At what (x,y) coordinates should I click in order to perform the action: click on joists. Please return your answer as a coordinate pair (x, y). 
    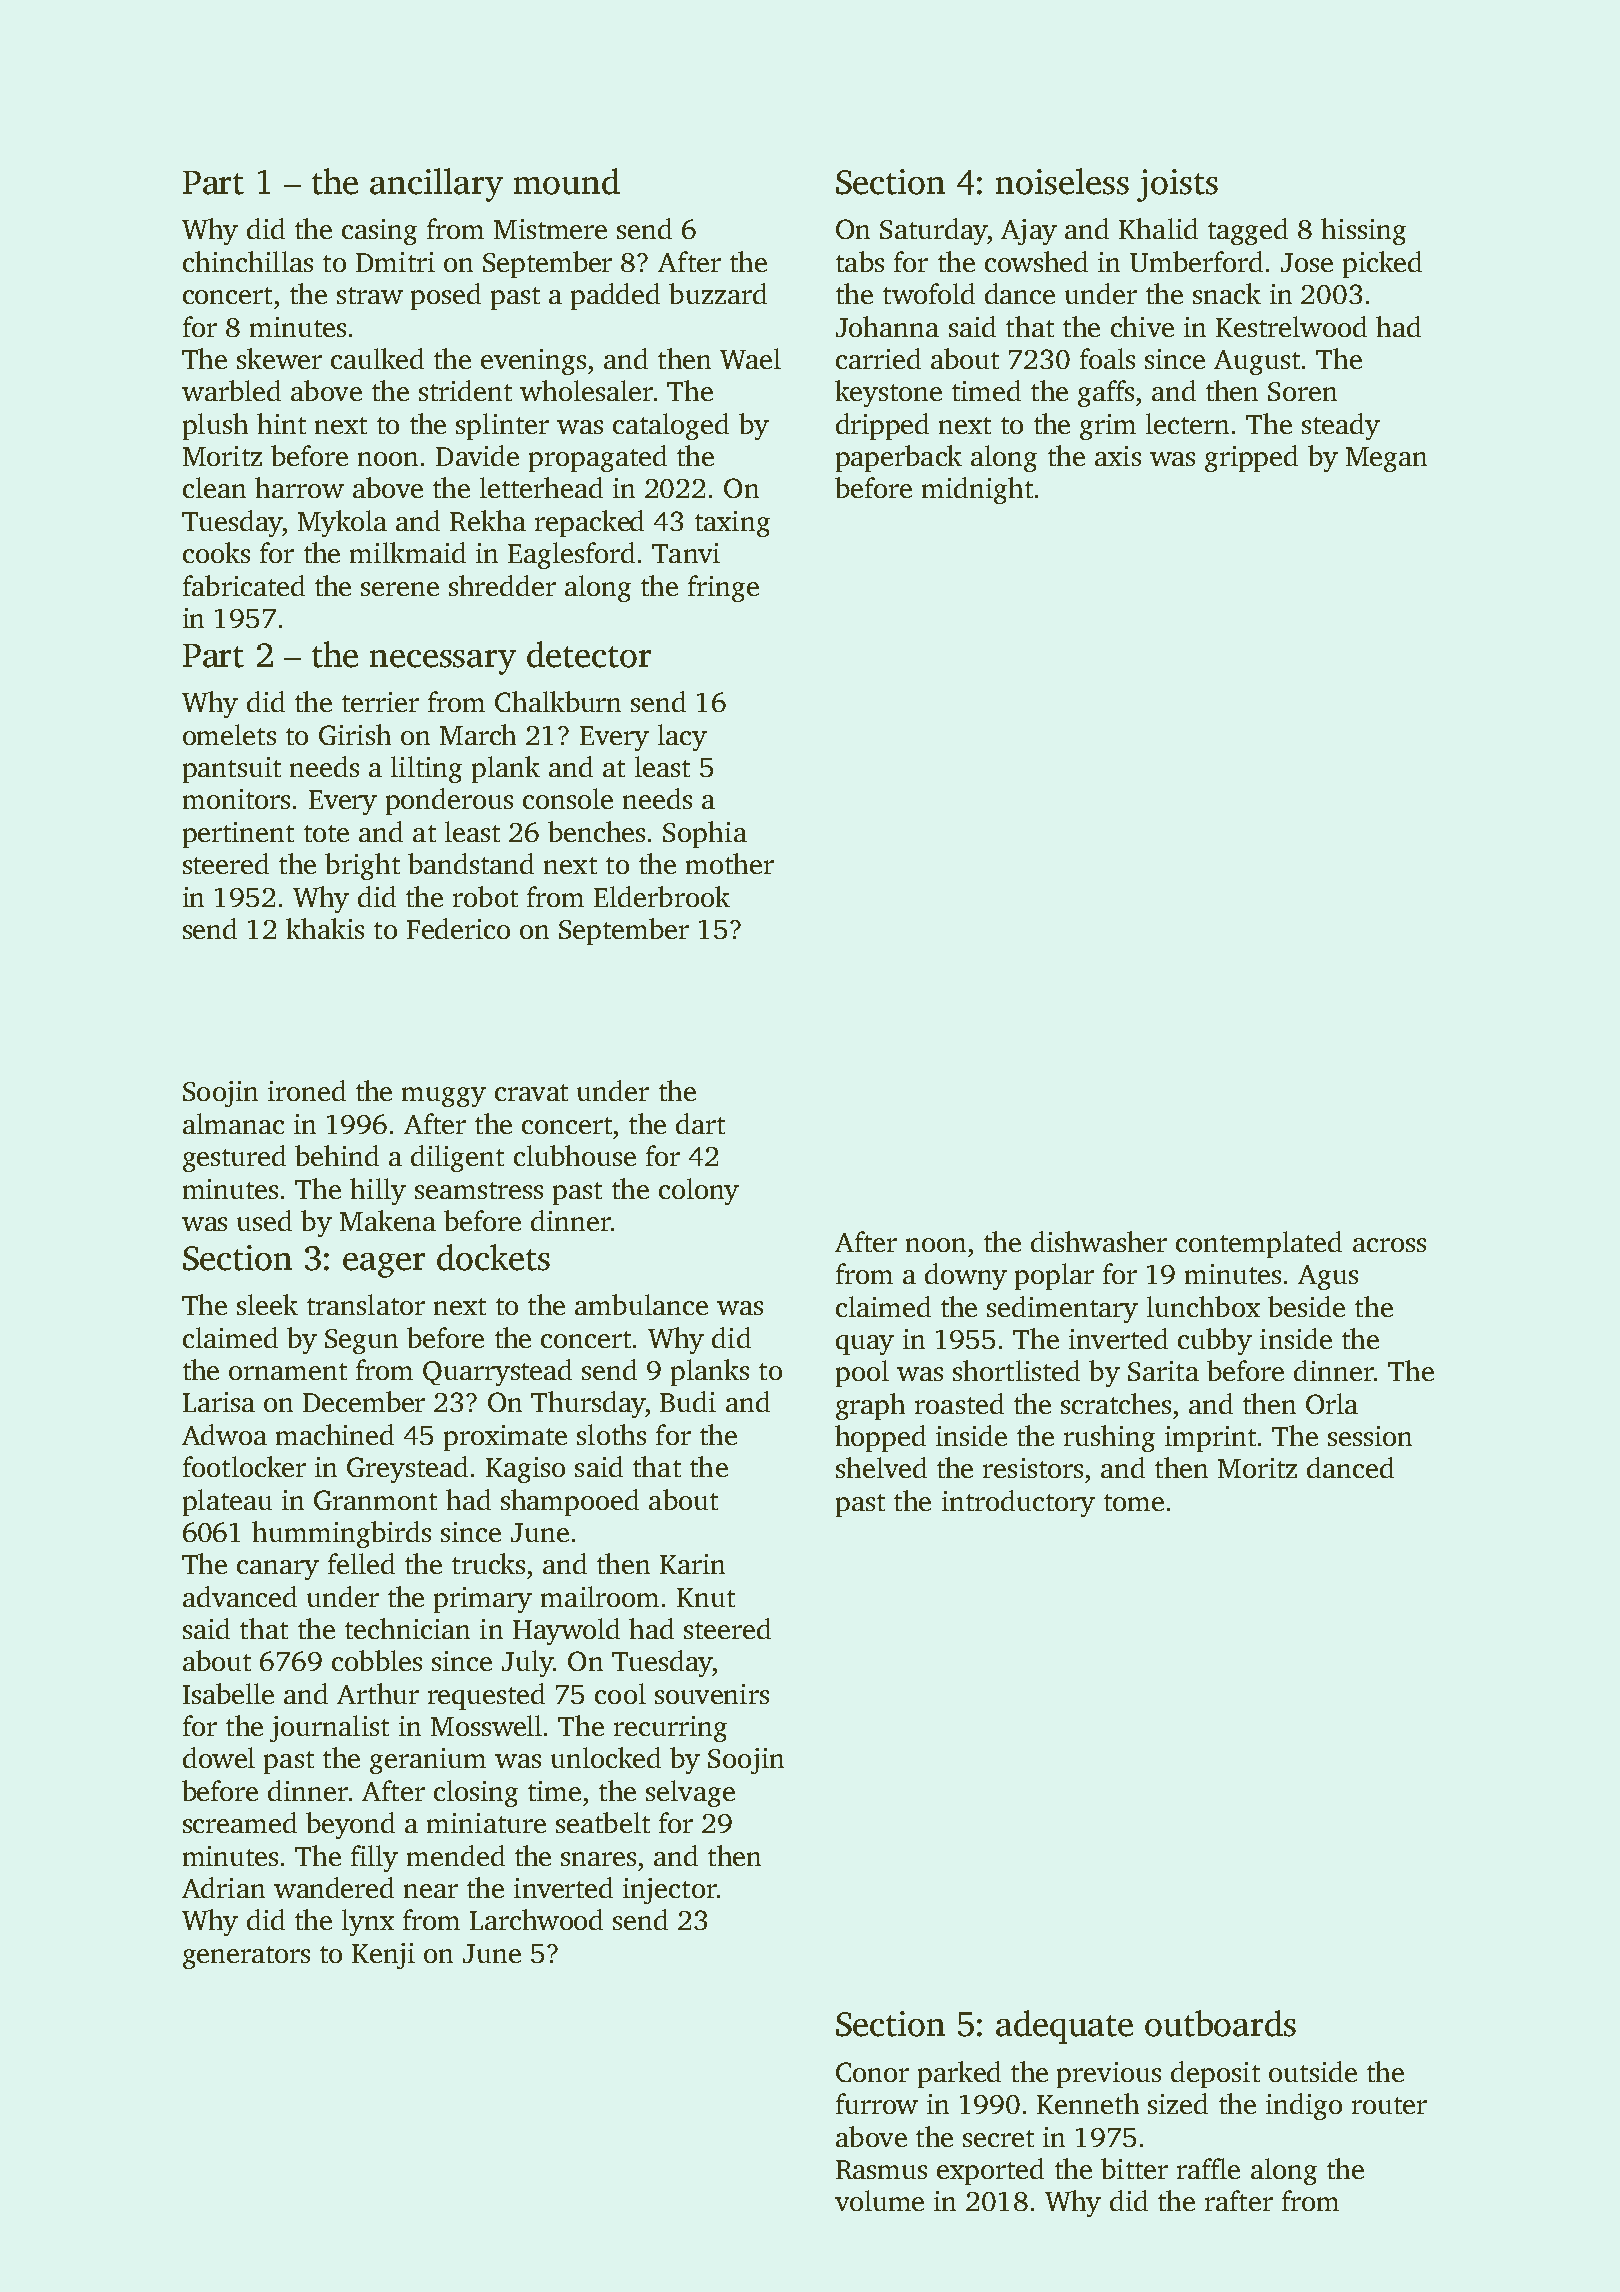
    Looking at the image, I should click on (1177, 185).
